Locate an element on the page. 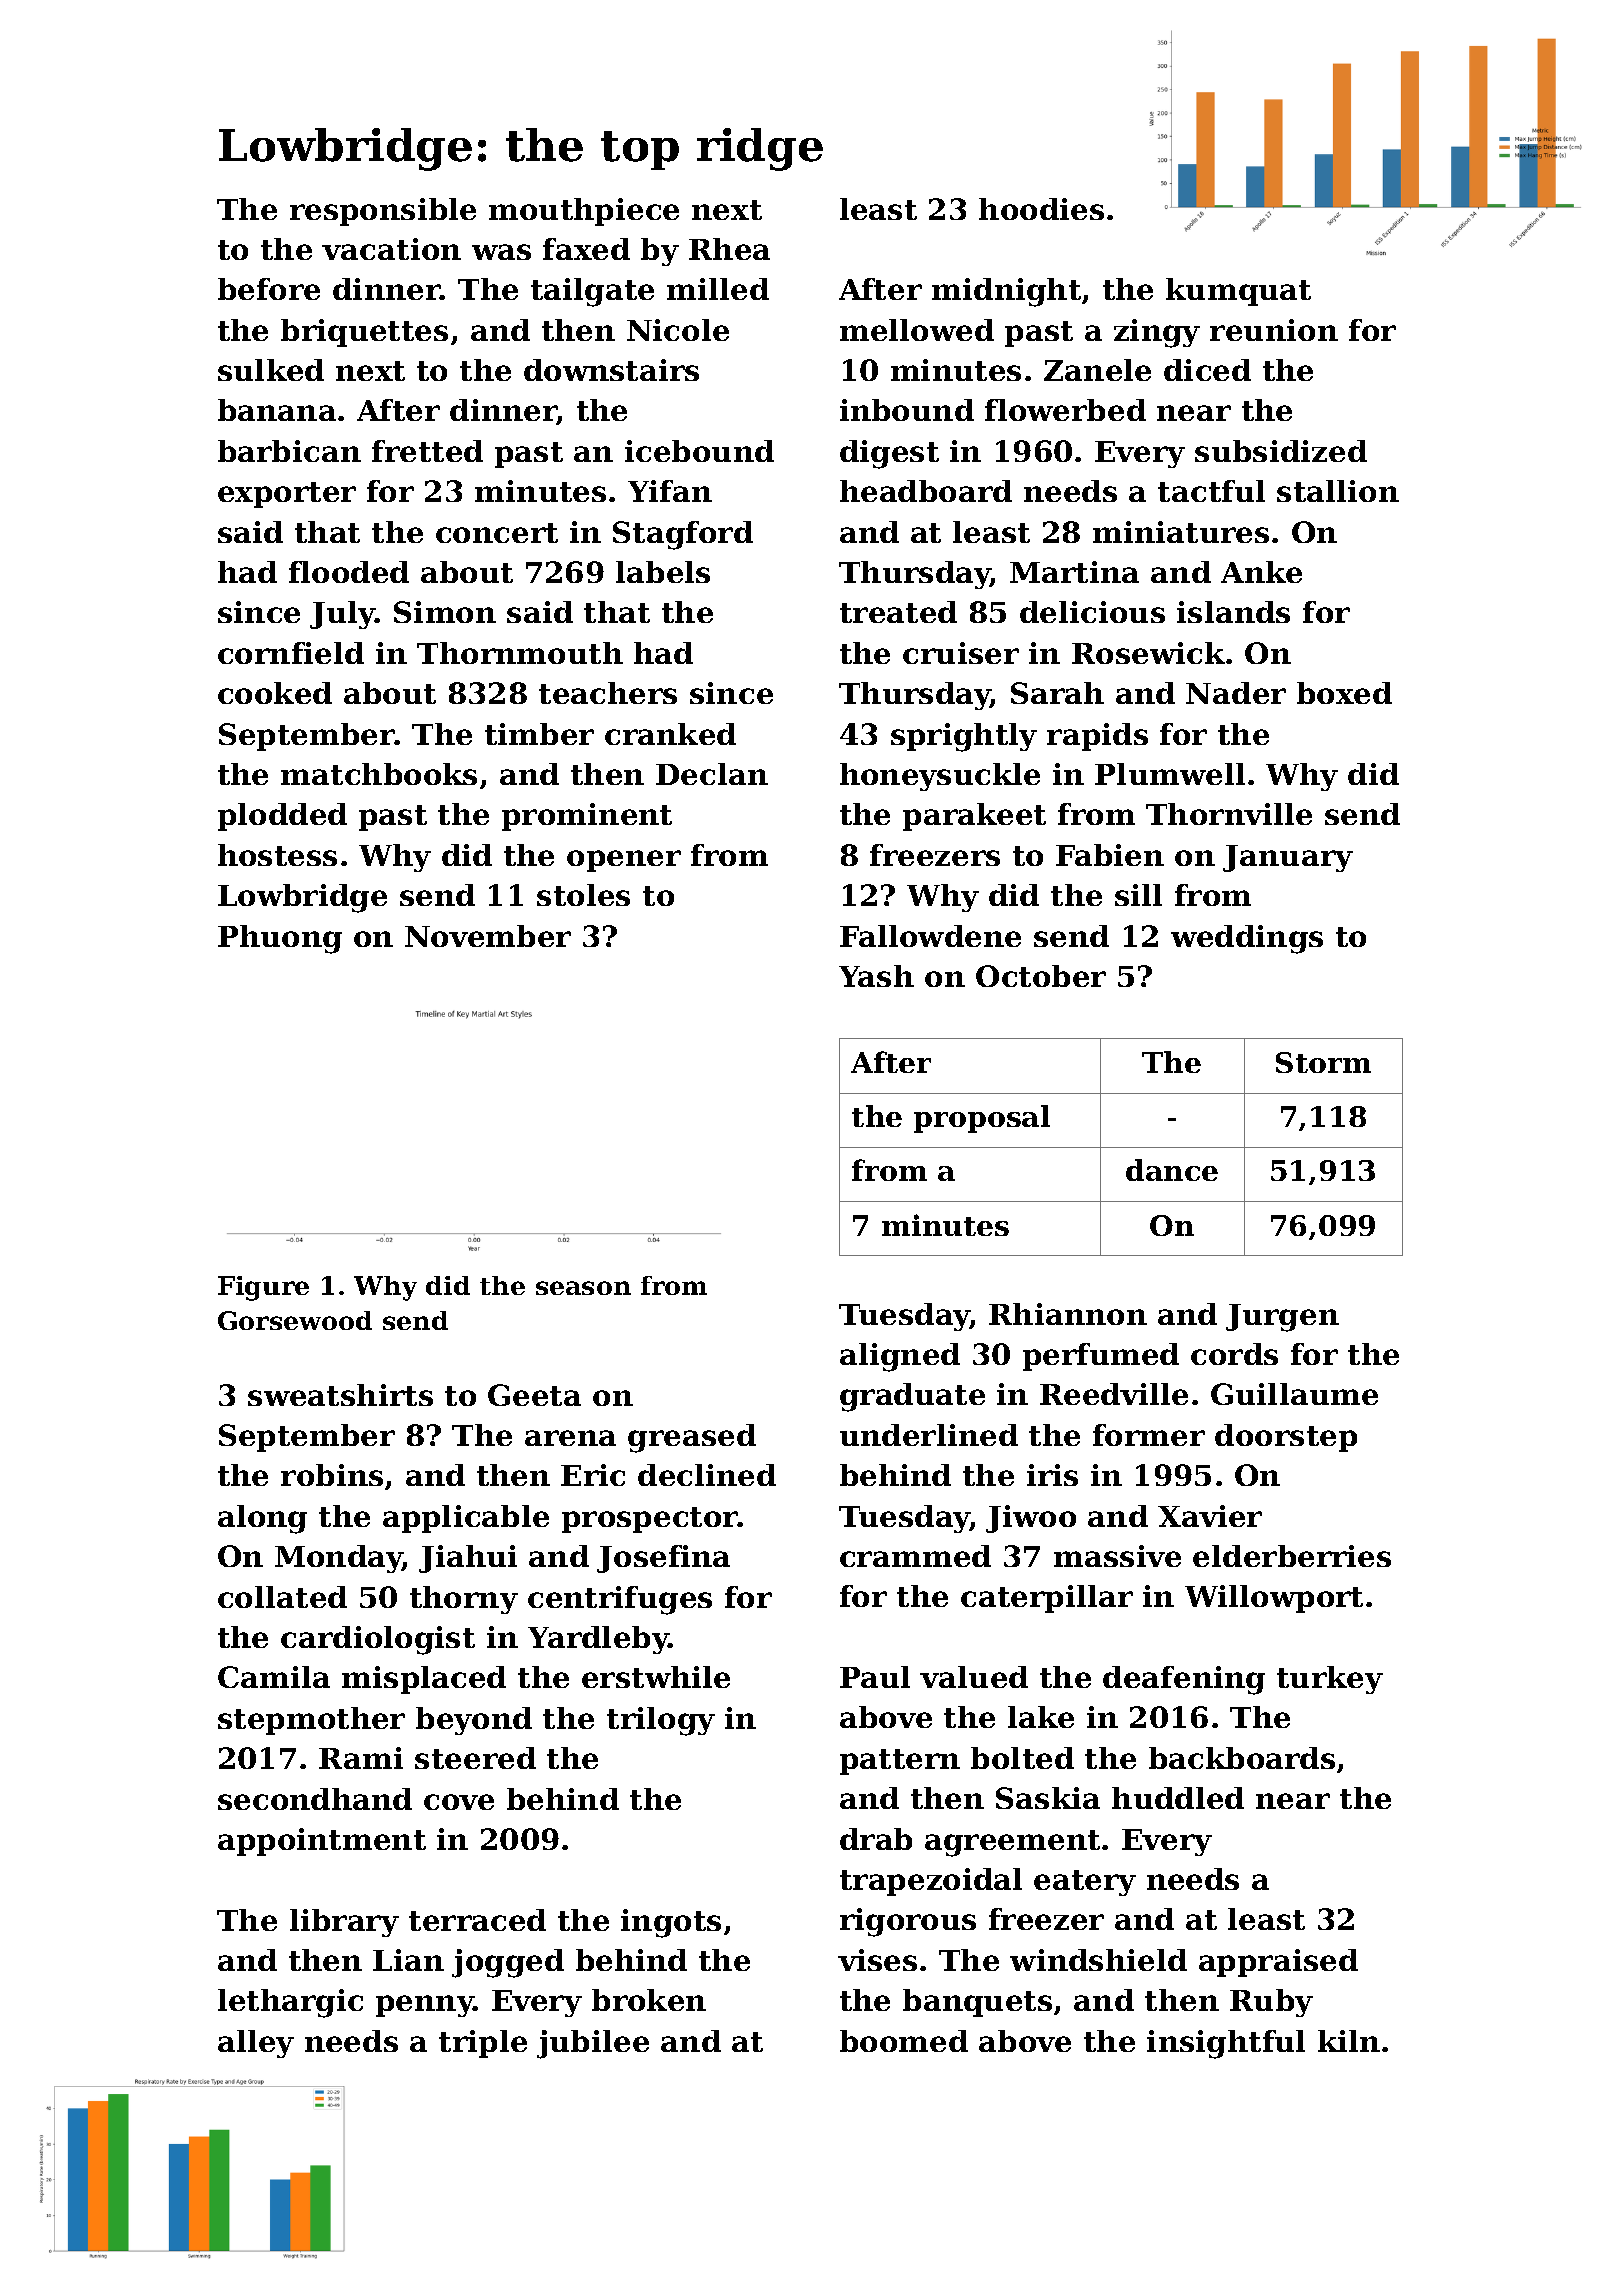 The height and width of the page is (2292, 1620). season is located at coordinates (583, 1288).
